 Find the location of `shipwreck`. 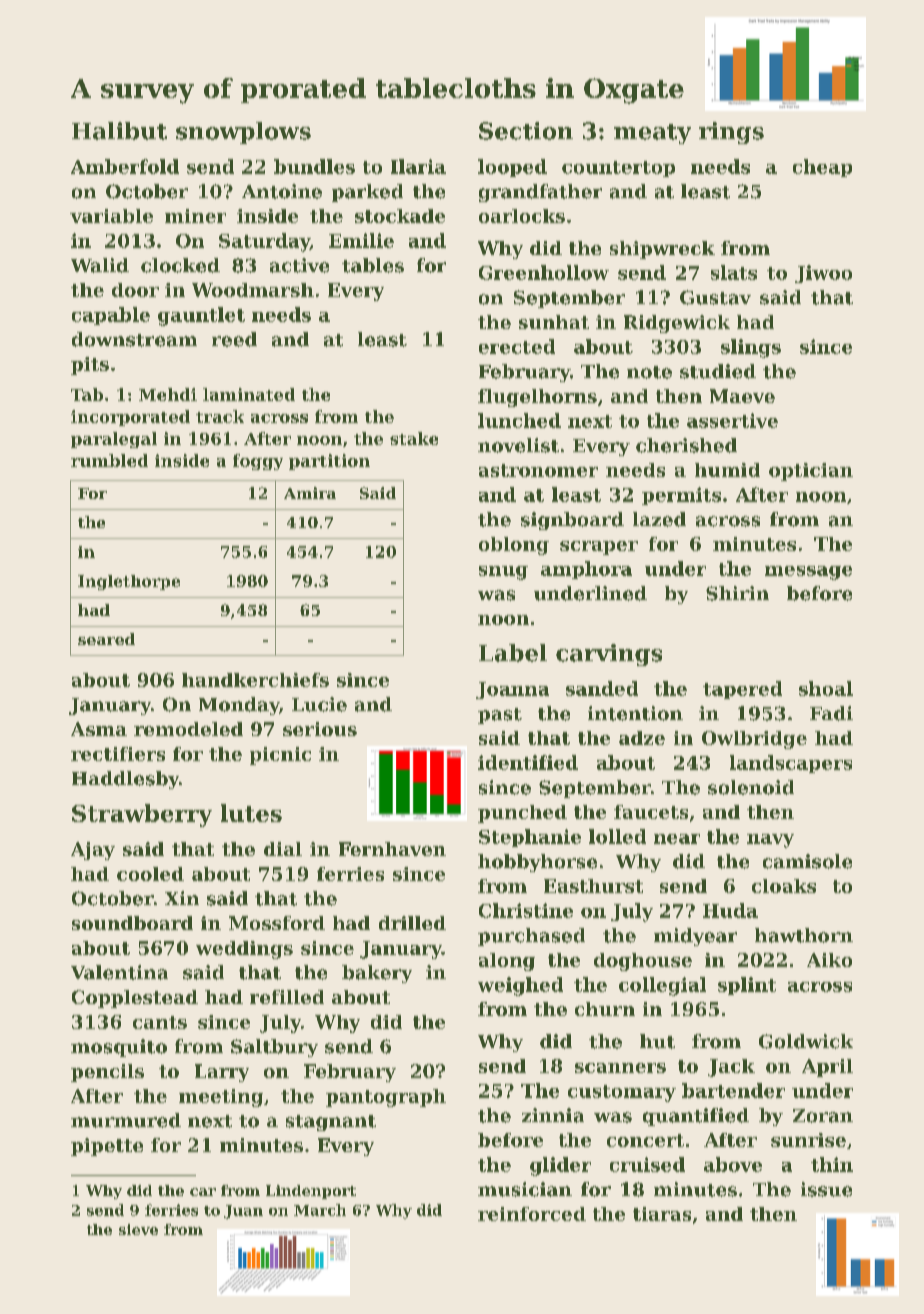

shipwreck is located at coordinates (662, 250).
